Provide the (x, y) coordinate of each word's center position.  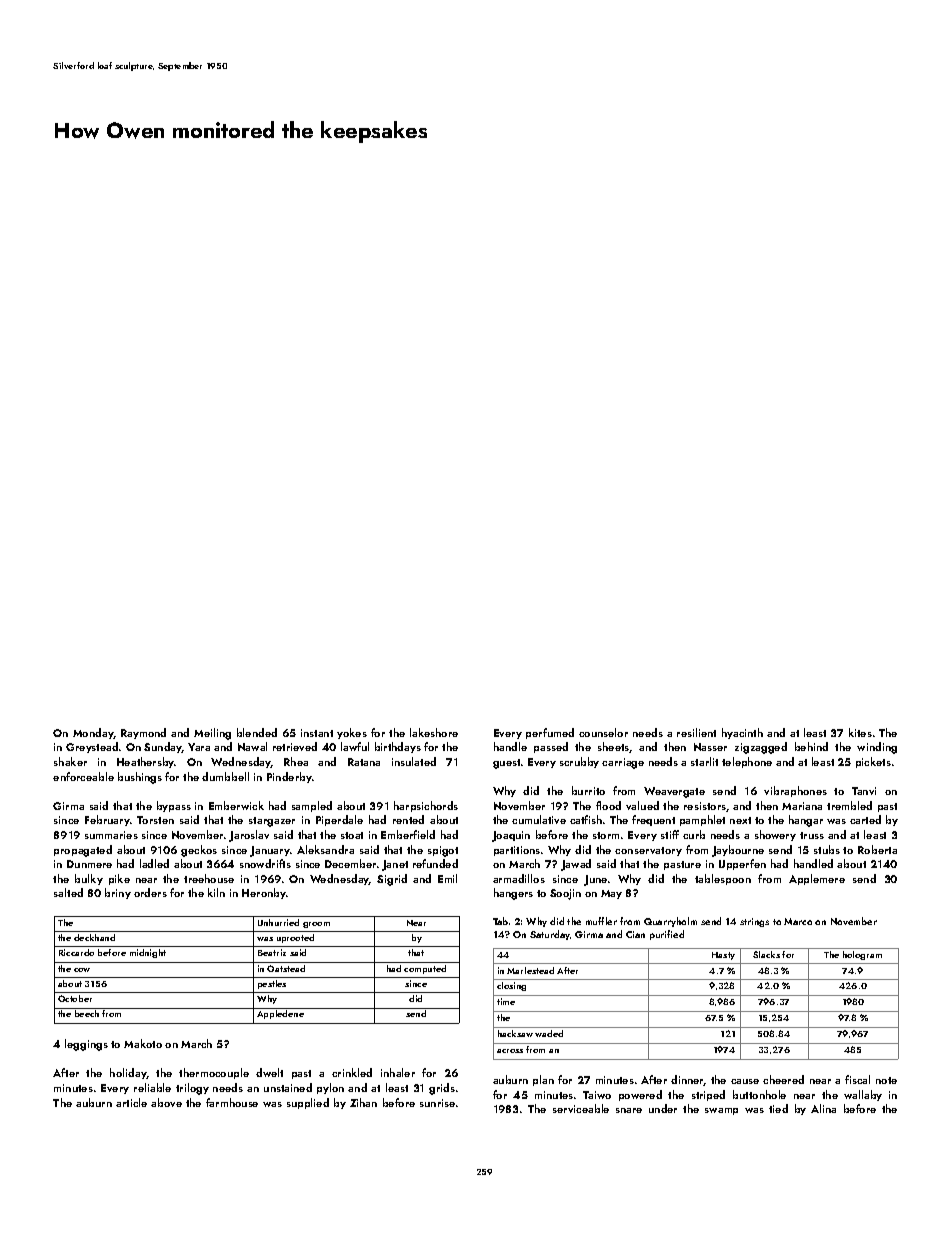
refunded (435, 863)
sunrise (437, 1103)
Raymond (143, 733)
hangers (513, 894)
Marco (798, 921)
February (107, 820)
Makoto (143, 1043)
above (166, 1102)
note (886, 1080)
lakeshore (434, 732)
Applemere (817, 879)
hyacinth (742, 733)
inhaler (398, 1072)
